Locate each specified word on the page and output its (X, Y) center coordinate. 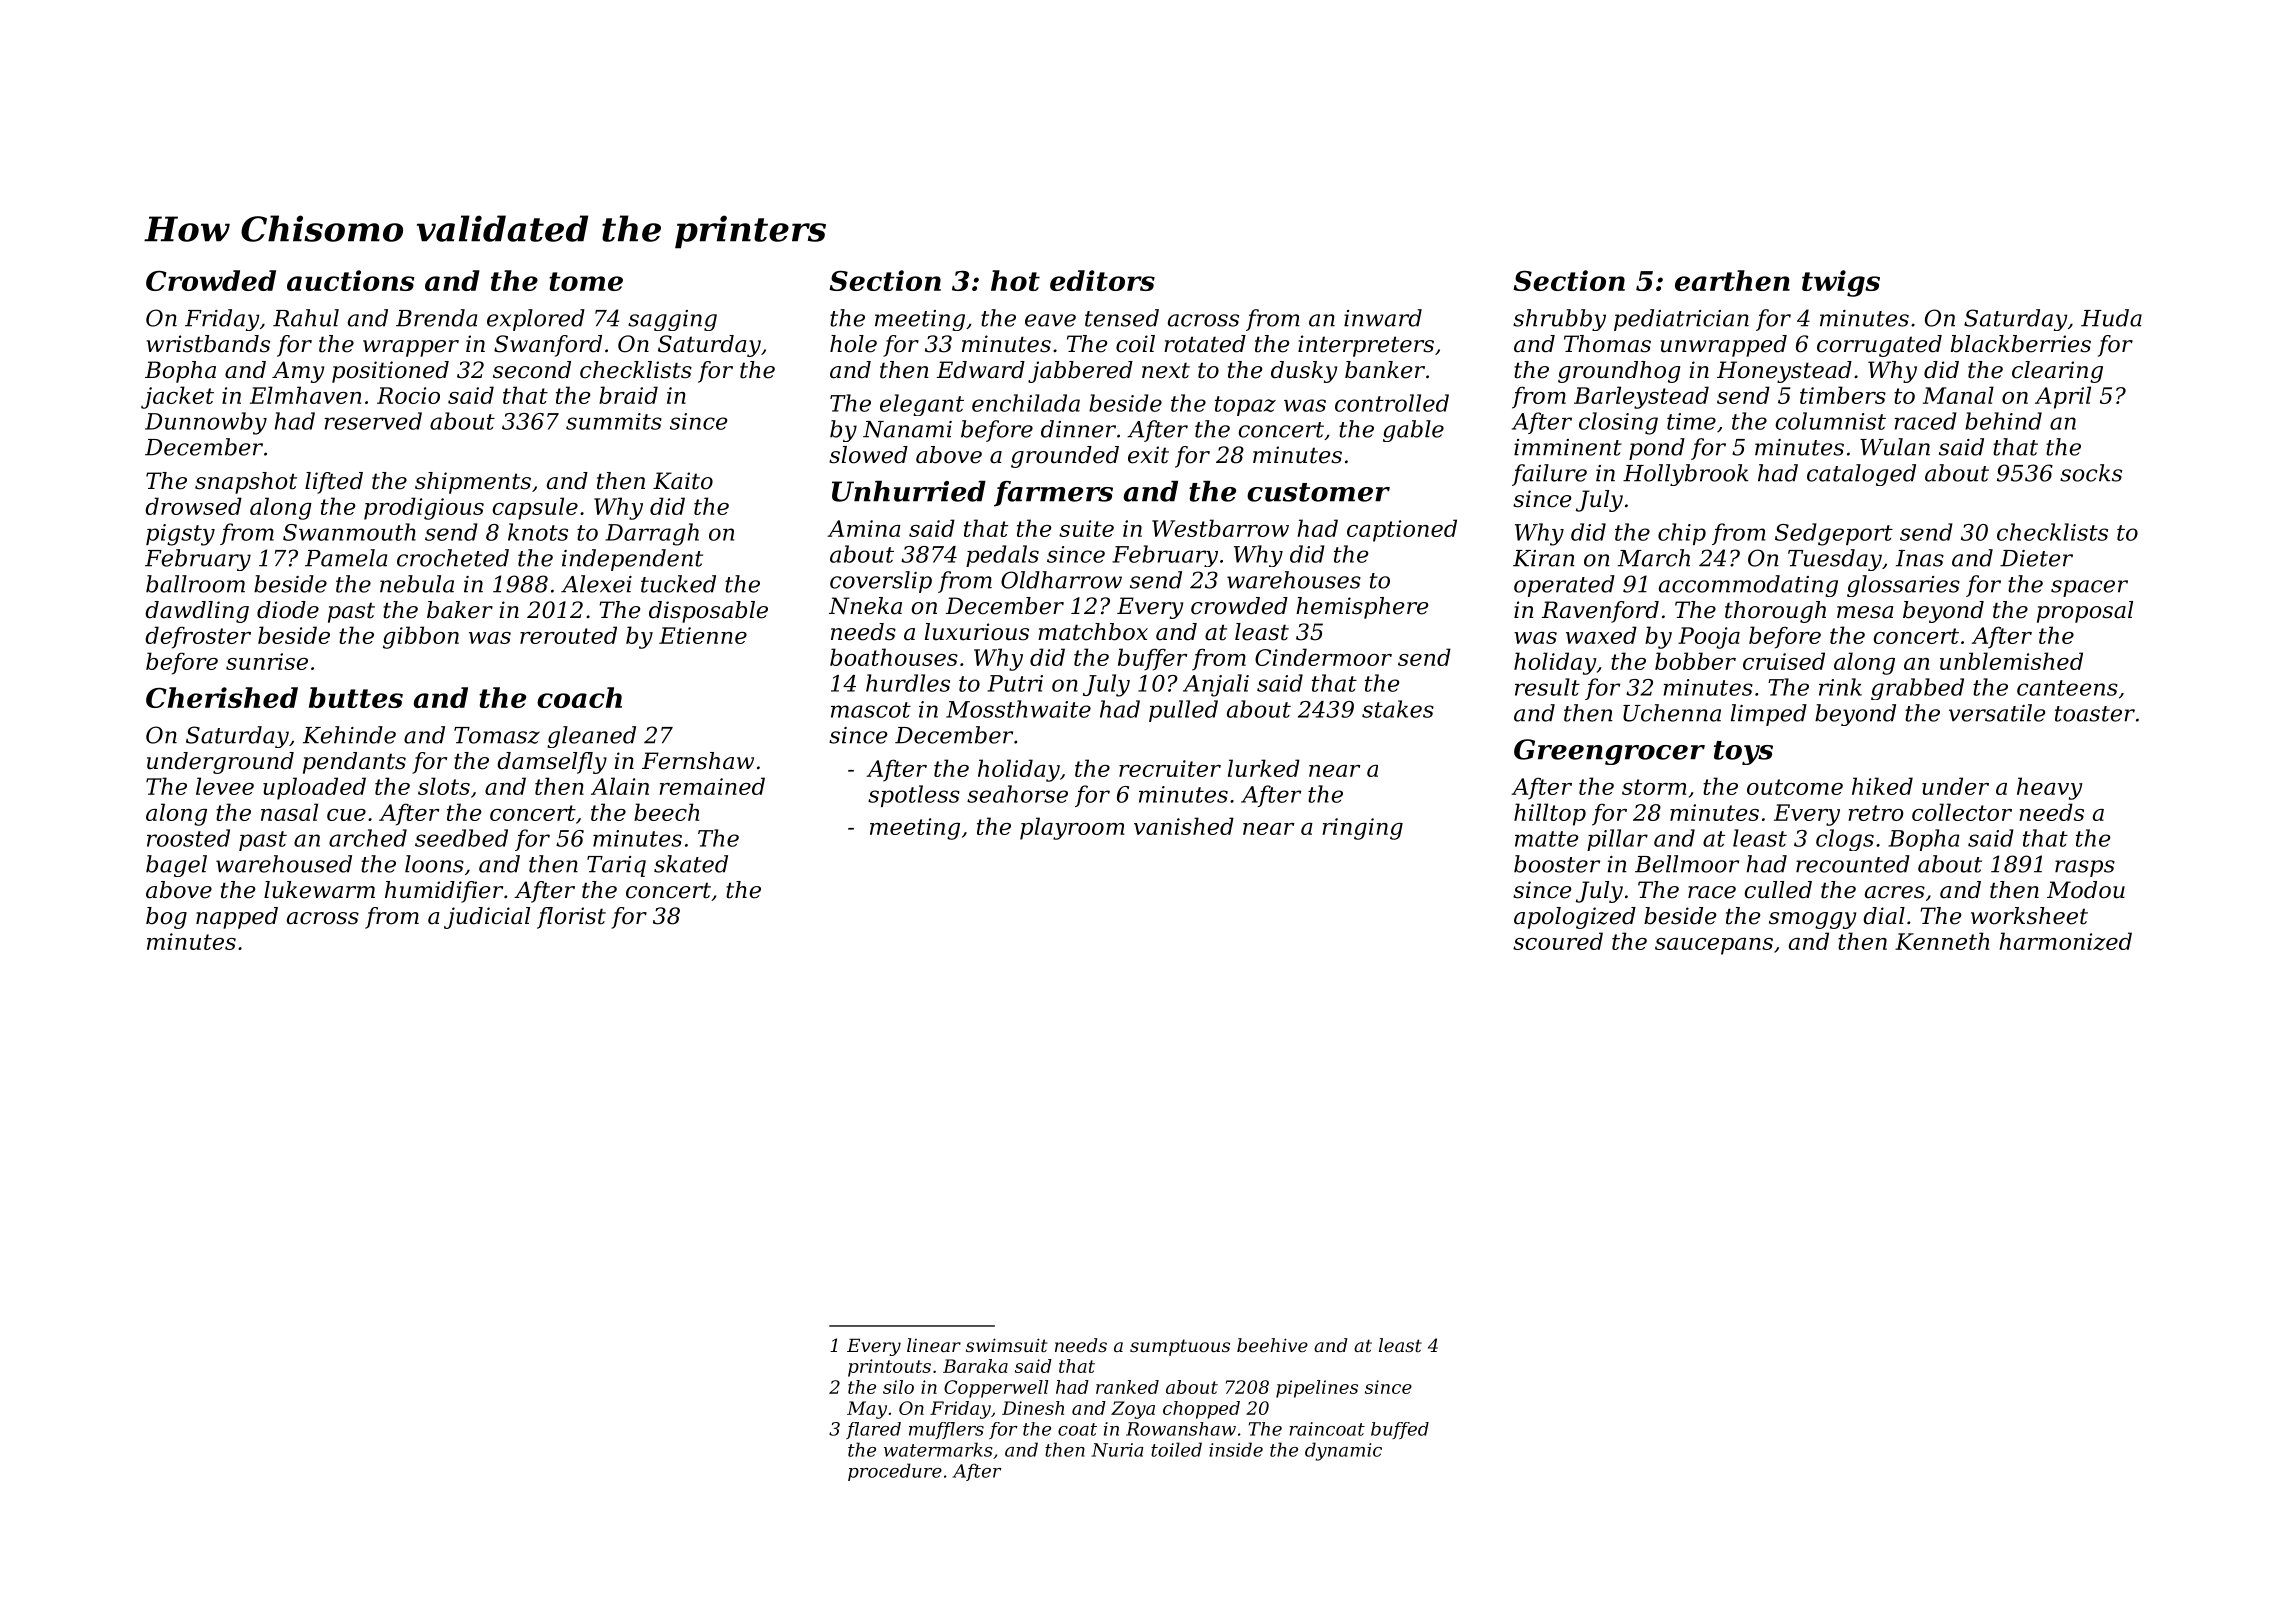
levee (225, 786)
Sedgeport (1834, 534)
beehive (1272, 1345)
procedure (895, 1472)
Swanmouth (349, 532)
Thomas (1607, 344)
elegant (922, 405)
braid (628, 395)
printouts (889, 1368)
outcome (1795, 787)
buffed (1400, 1430)
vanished (1184, 826)
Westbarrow (1220, 528)
